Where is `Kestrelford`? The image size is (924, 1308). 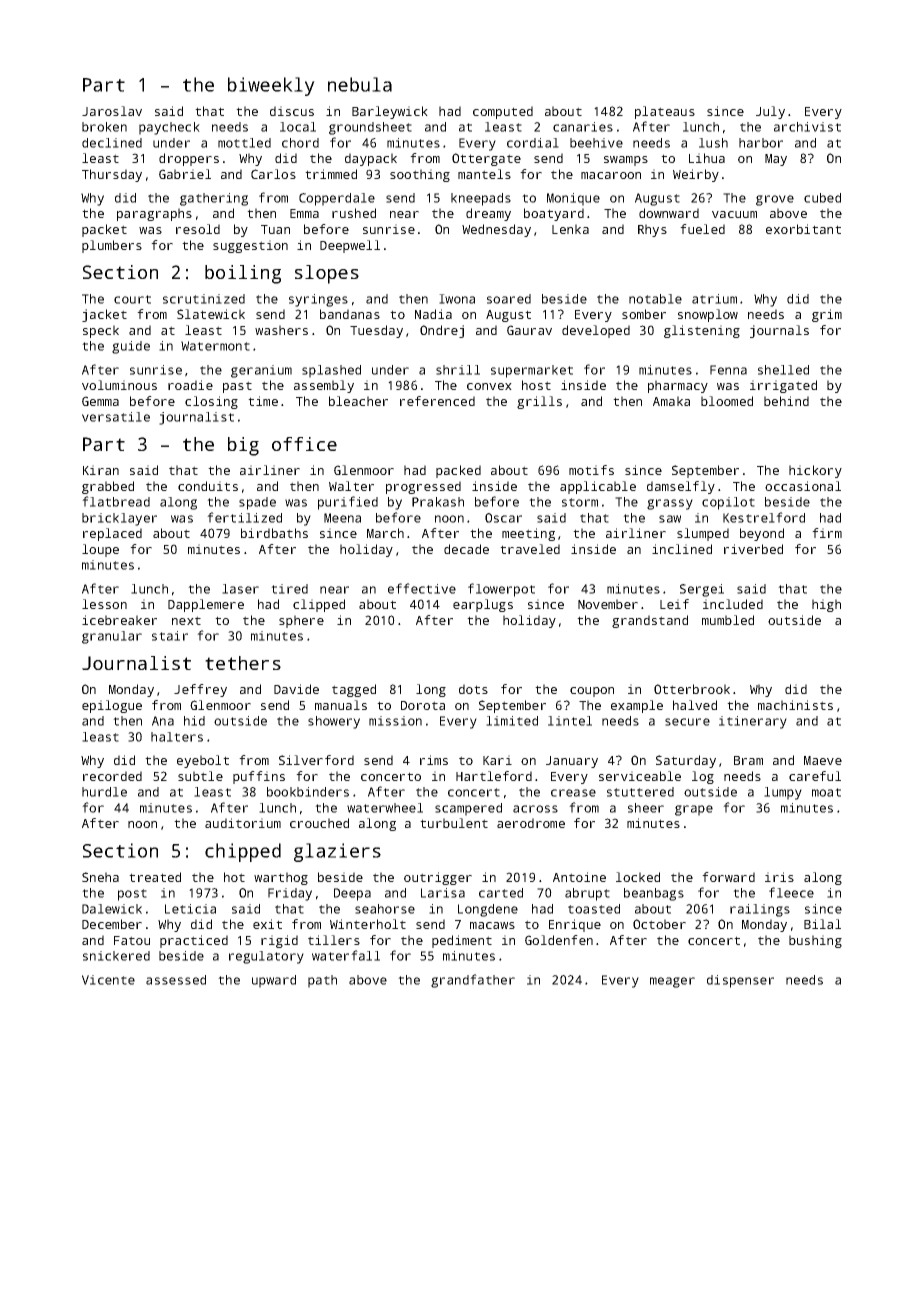 Kestrelford is located at coordinates (764, 517).
